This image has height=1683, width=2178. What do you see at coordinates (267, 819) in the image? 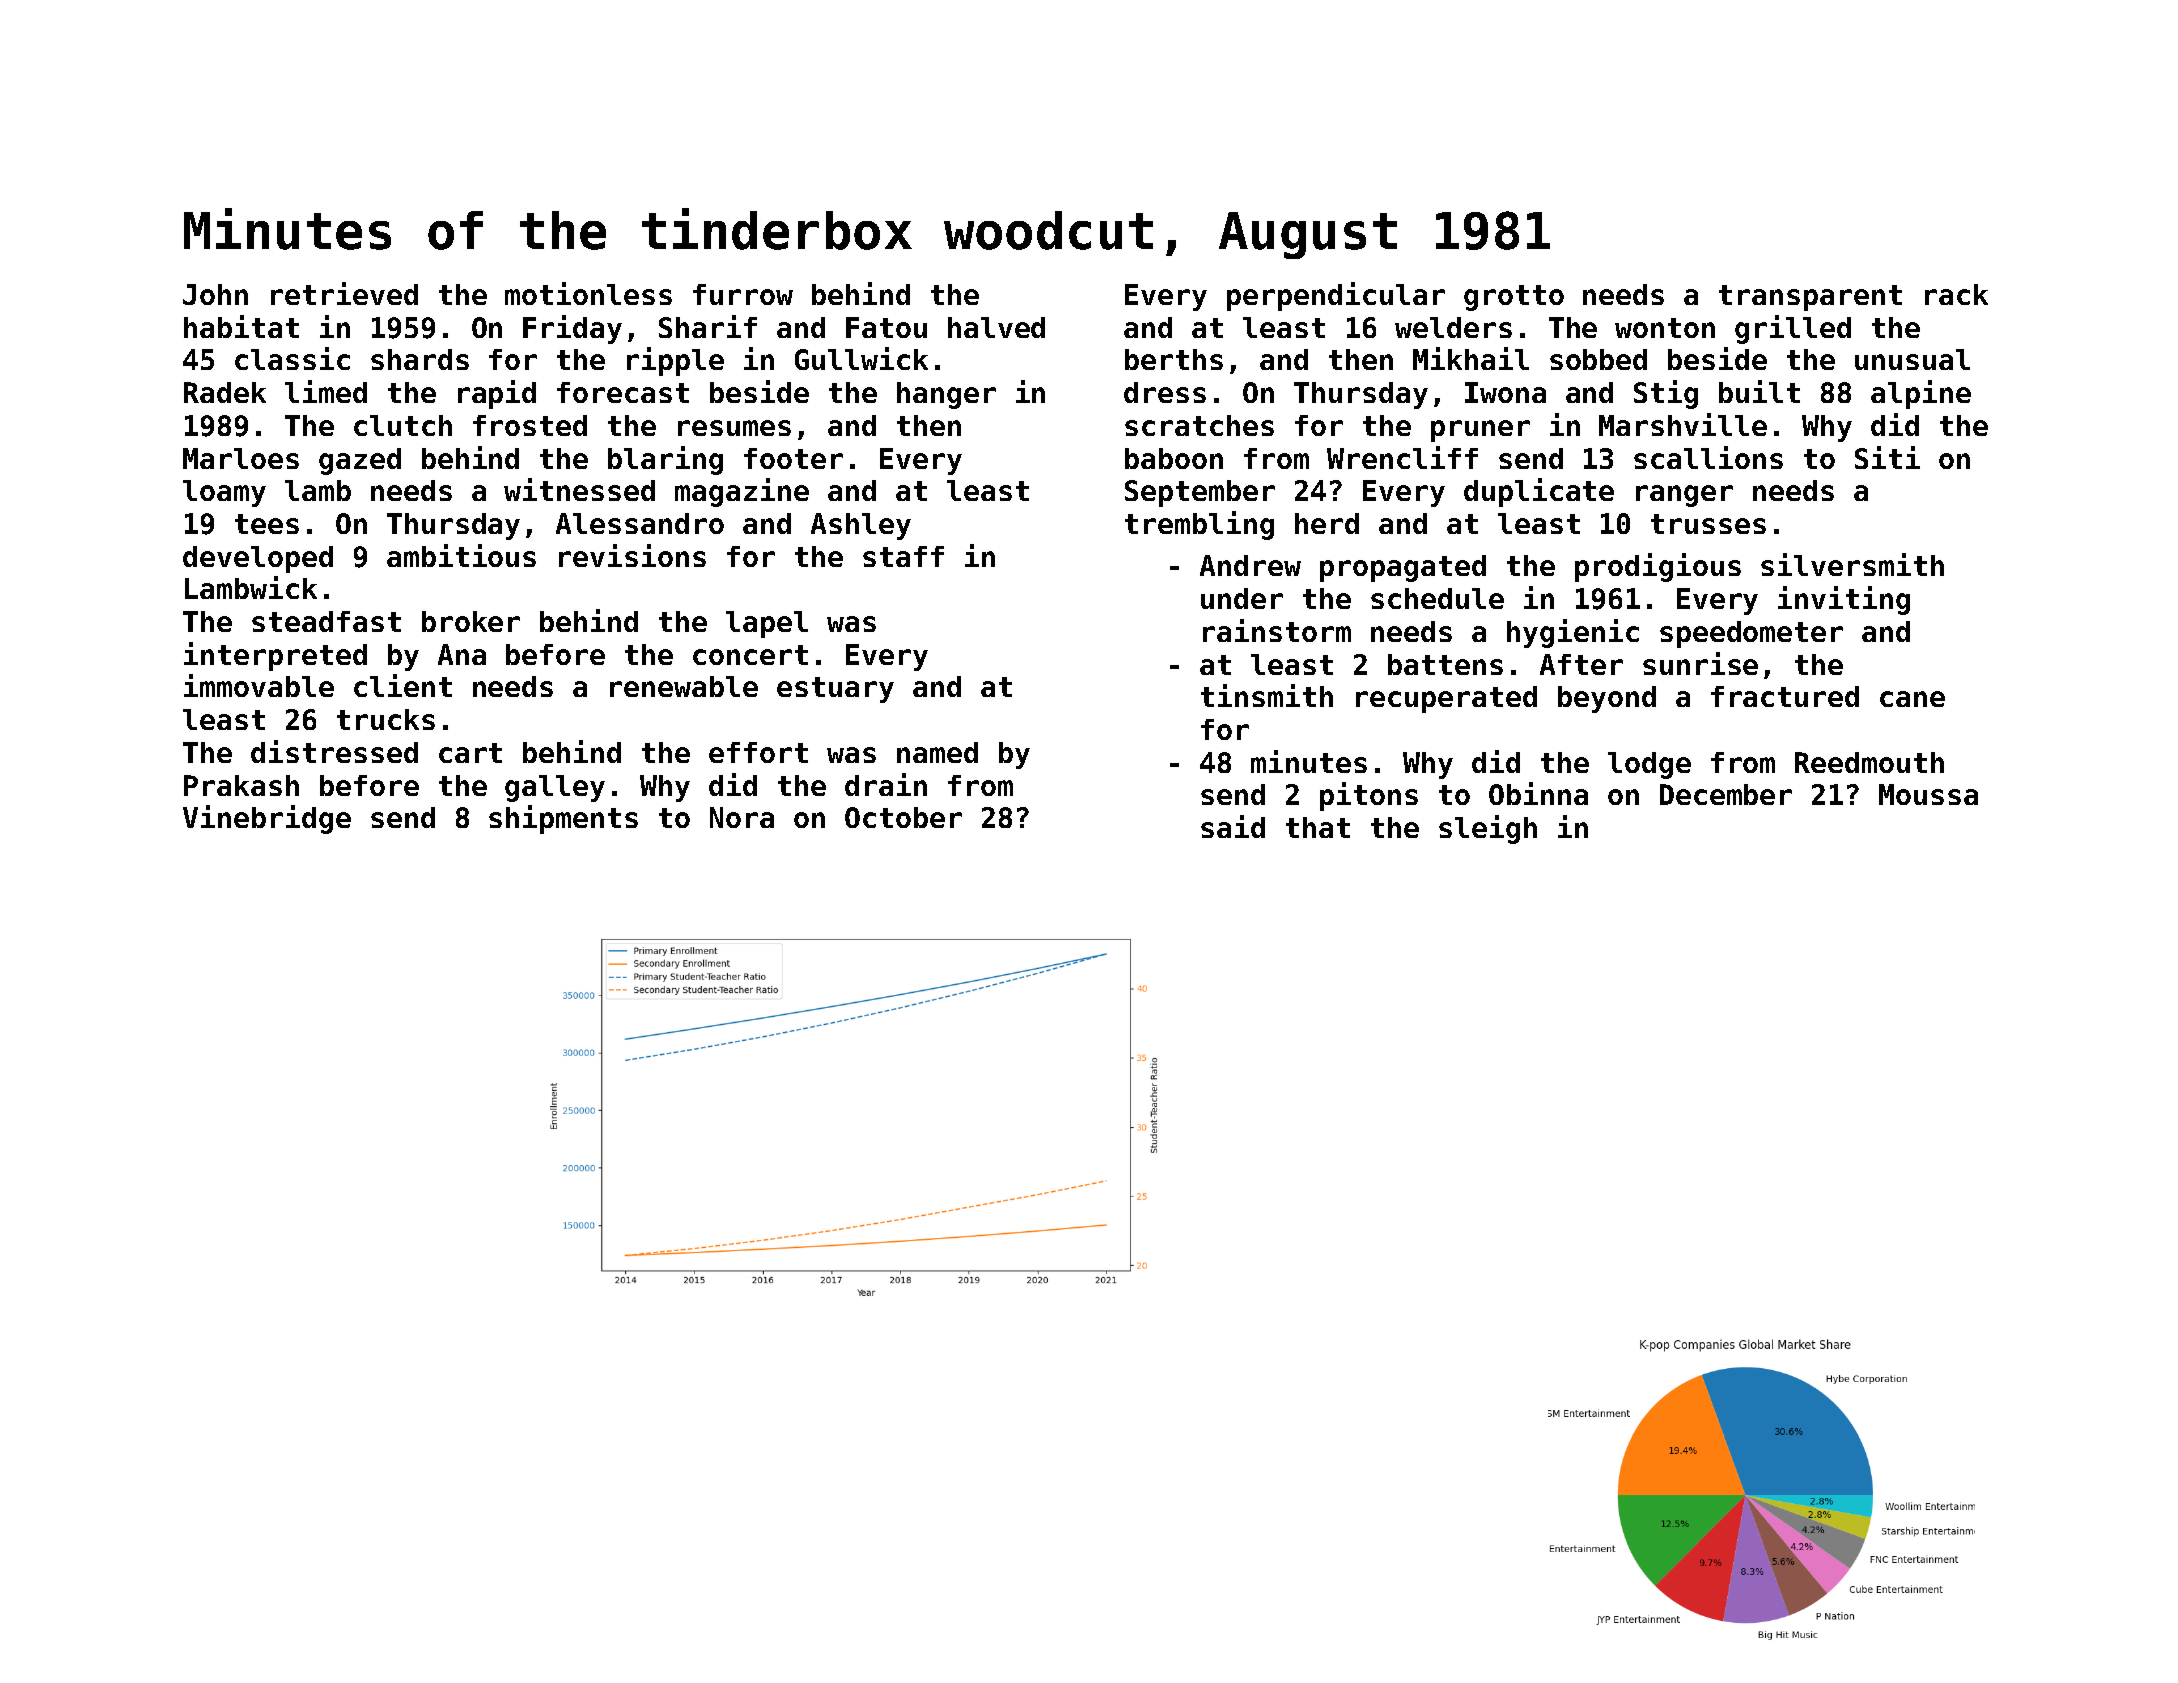
I see `Vinebridge` at bounding box center [267, 819].
